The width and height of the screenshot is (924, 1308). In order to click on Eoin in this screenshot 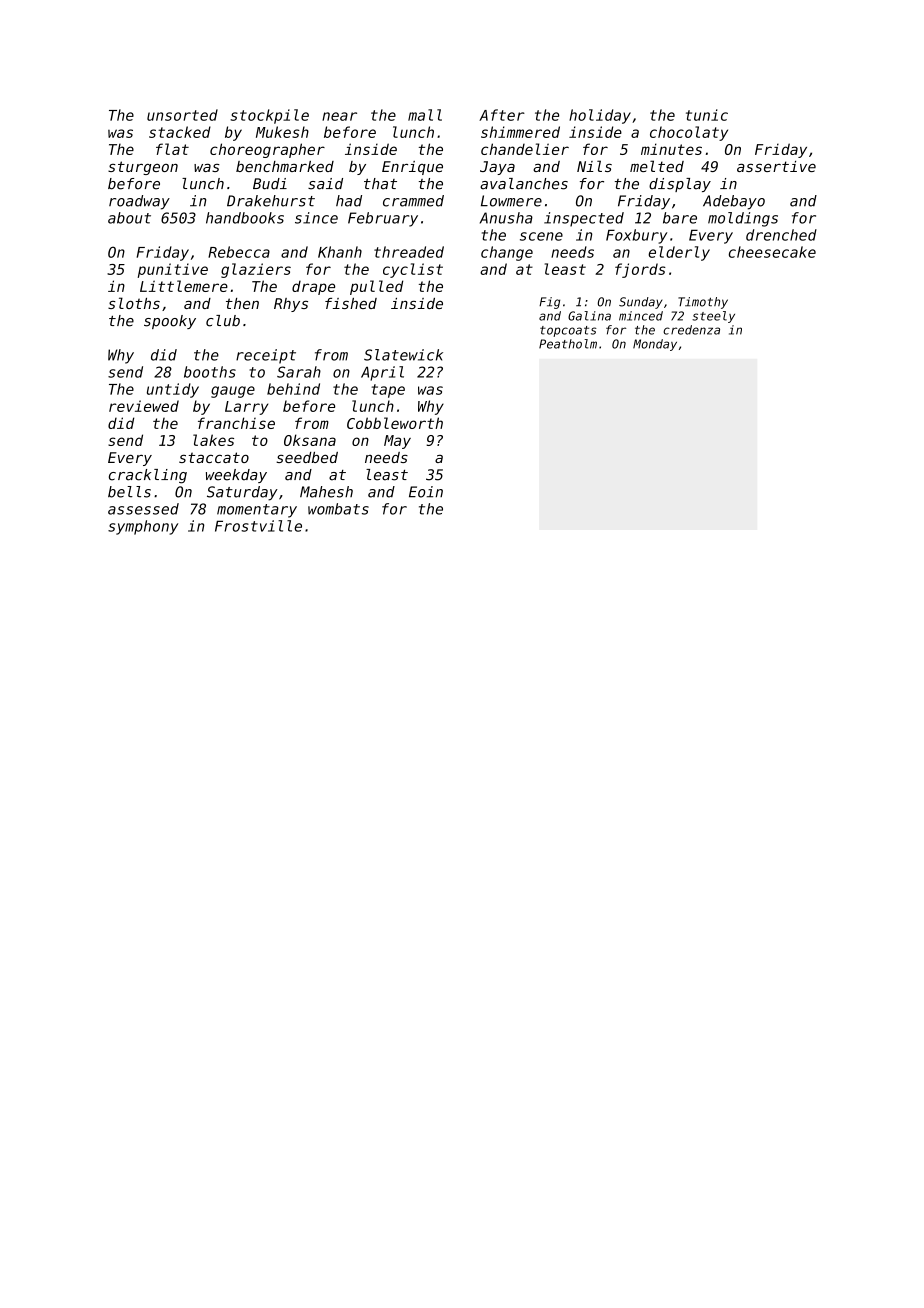, I will do `click(426, 492)`.
